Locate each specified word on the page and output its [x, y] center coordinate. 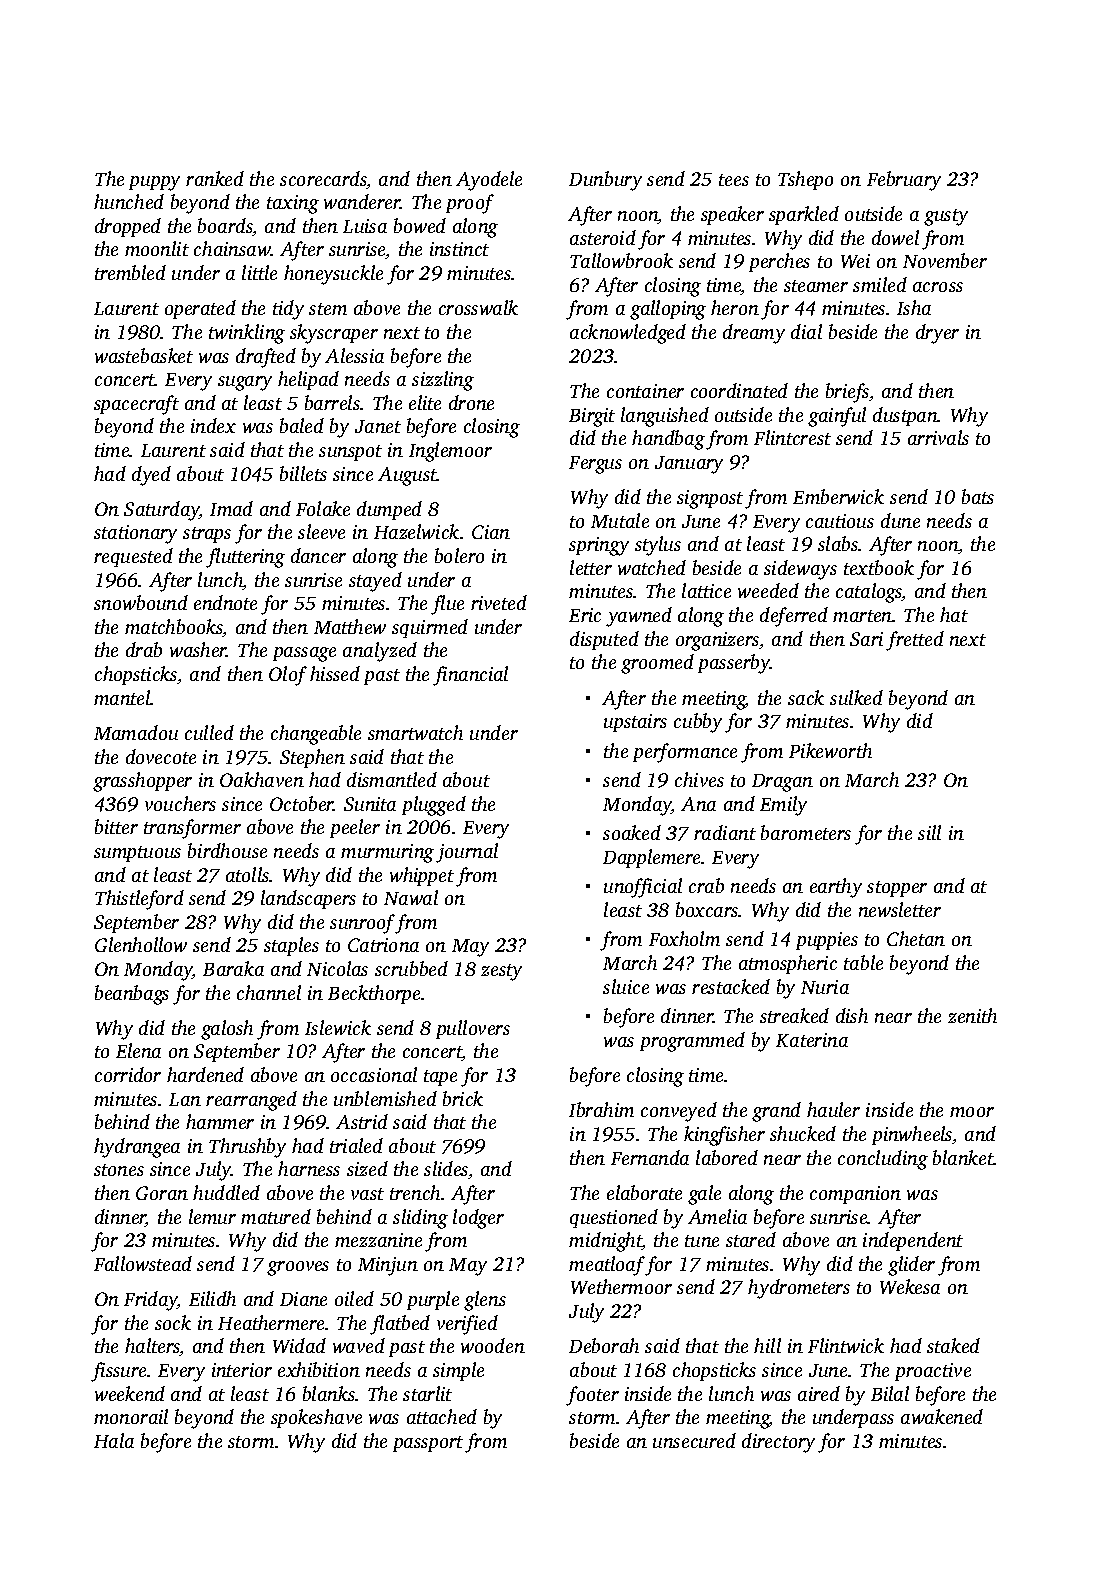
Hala [114, 1440]
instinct [459, 249]
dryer [937, 334]
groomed [657, 664]
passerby [734, 664]
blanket [963, 1157]
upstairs [635, 723]
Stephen [312, 758]
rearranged [251, 1101]
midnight [605, 1242]
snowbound [141, 602]
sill [929, 832]
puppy [154, 183]
